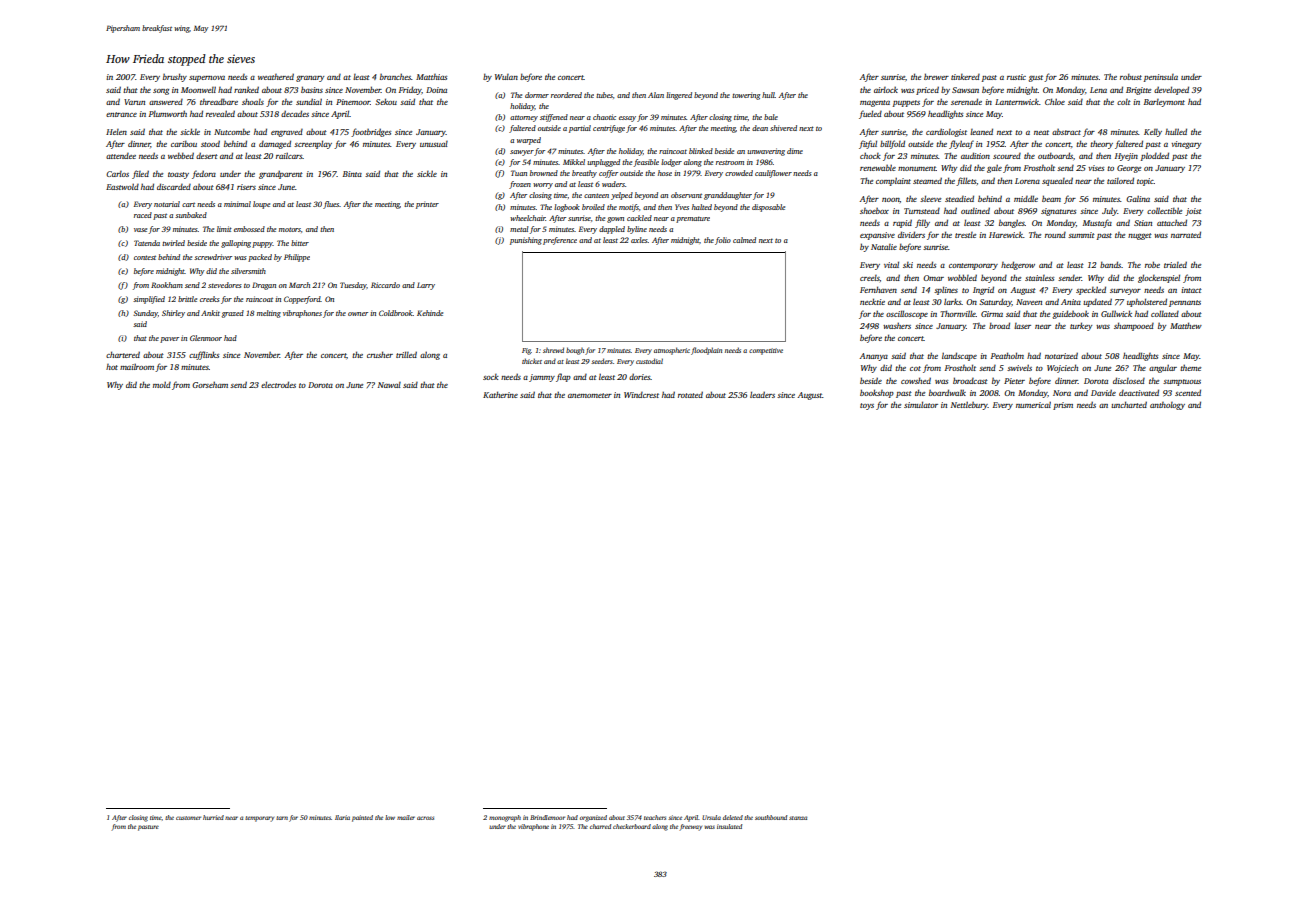  Describe the element at coordinates (207, 79) in the image. I see `supernova` at that location.
